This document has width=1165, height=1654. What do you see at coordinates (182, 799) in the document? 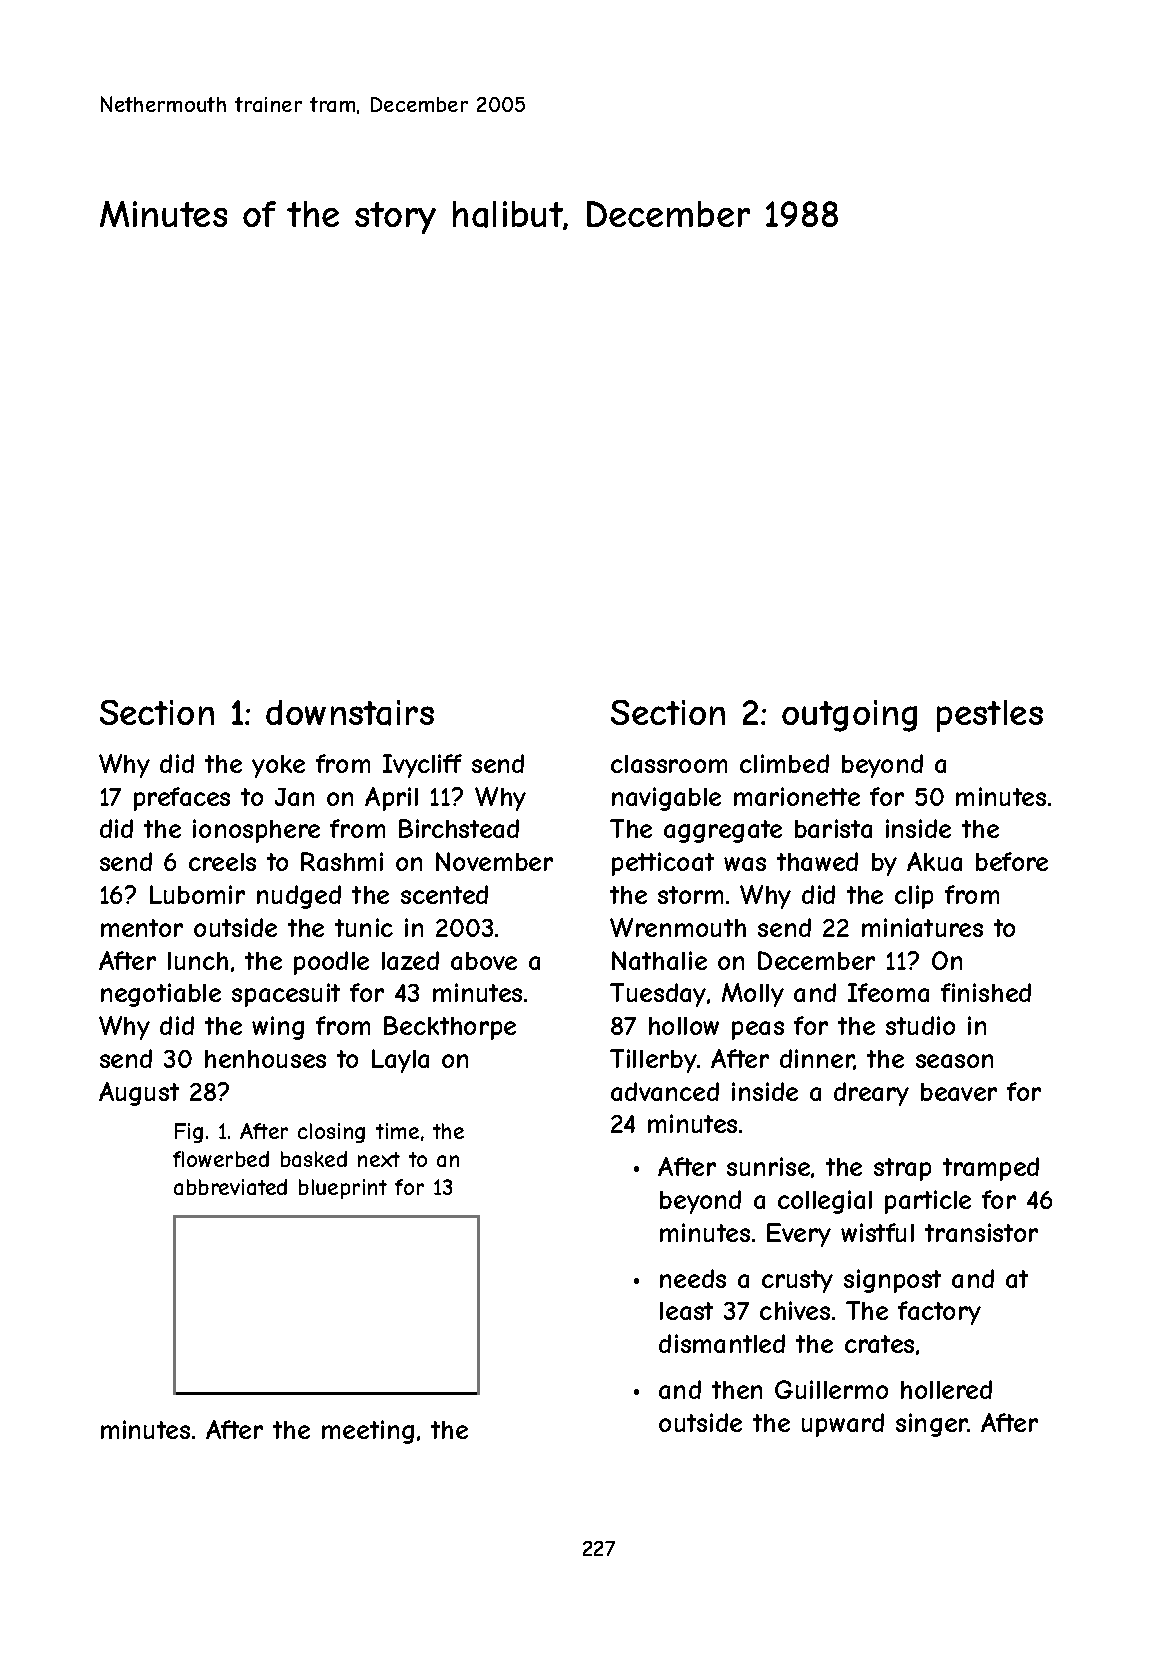
I see `prefaces` at bounding box center [182, 799].
